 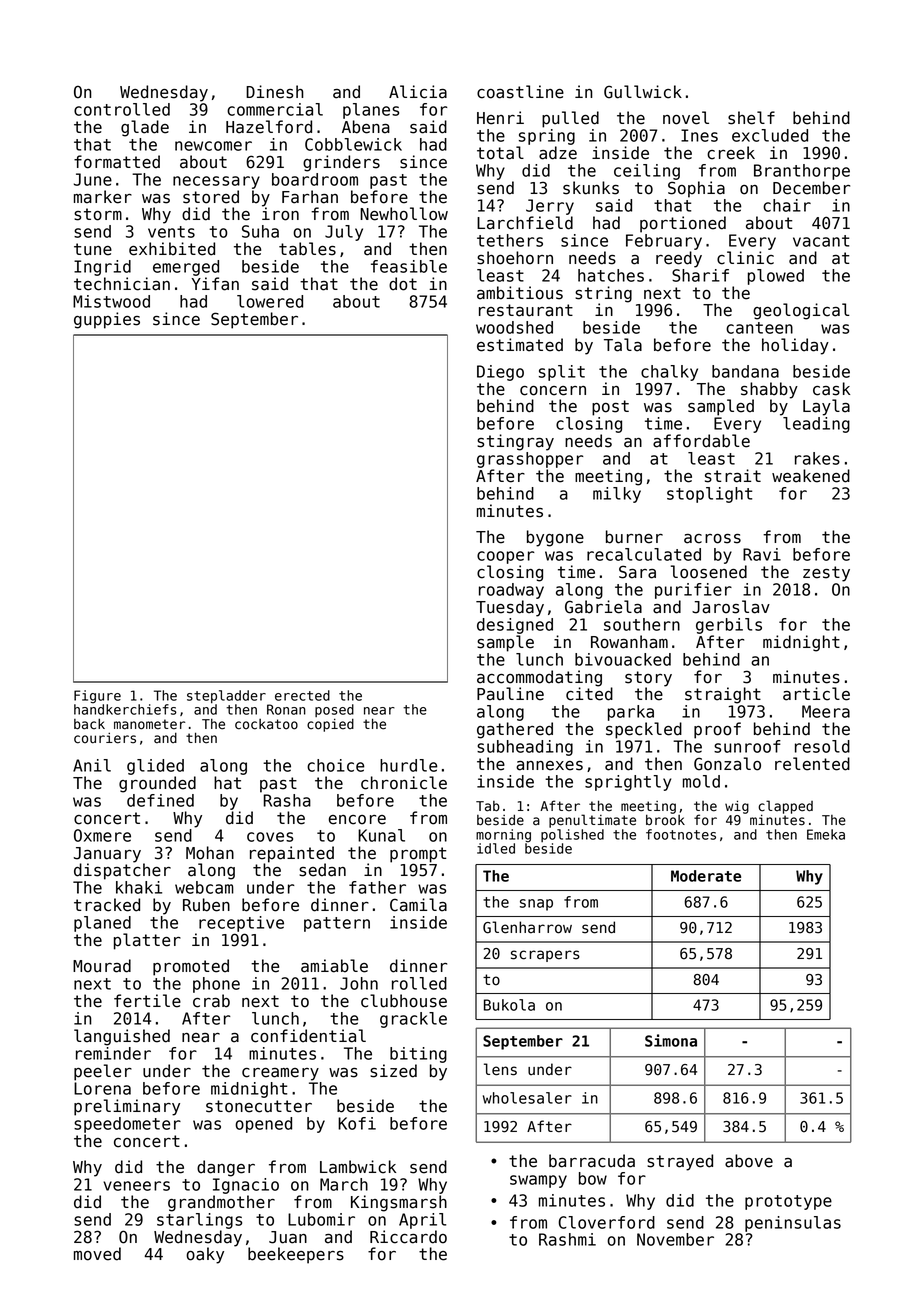 What do you see at coordinates (117, 162) in the document?
I see `formatted` at bounding box center [117, 162].
